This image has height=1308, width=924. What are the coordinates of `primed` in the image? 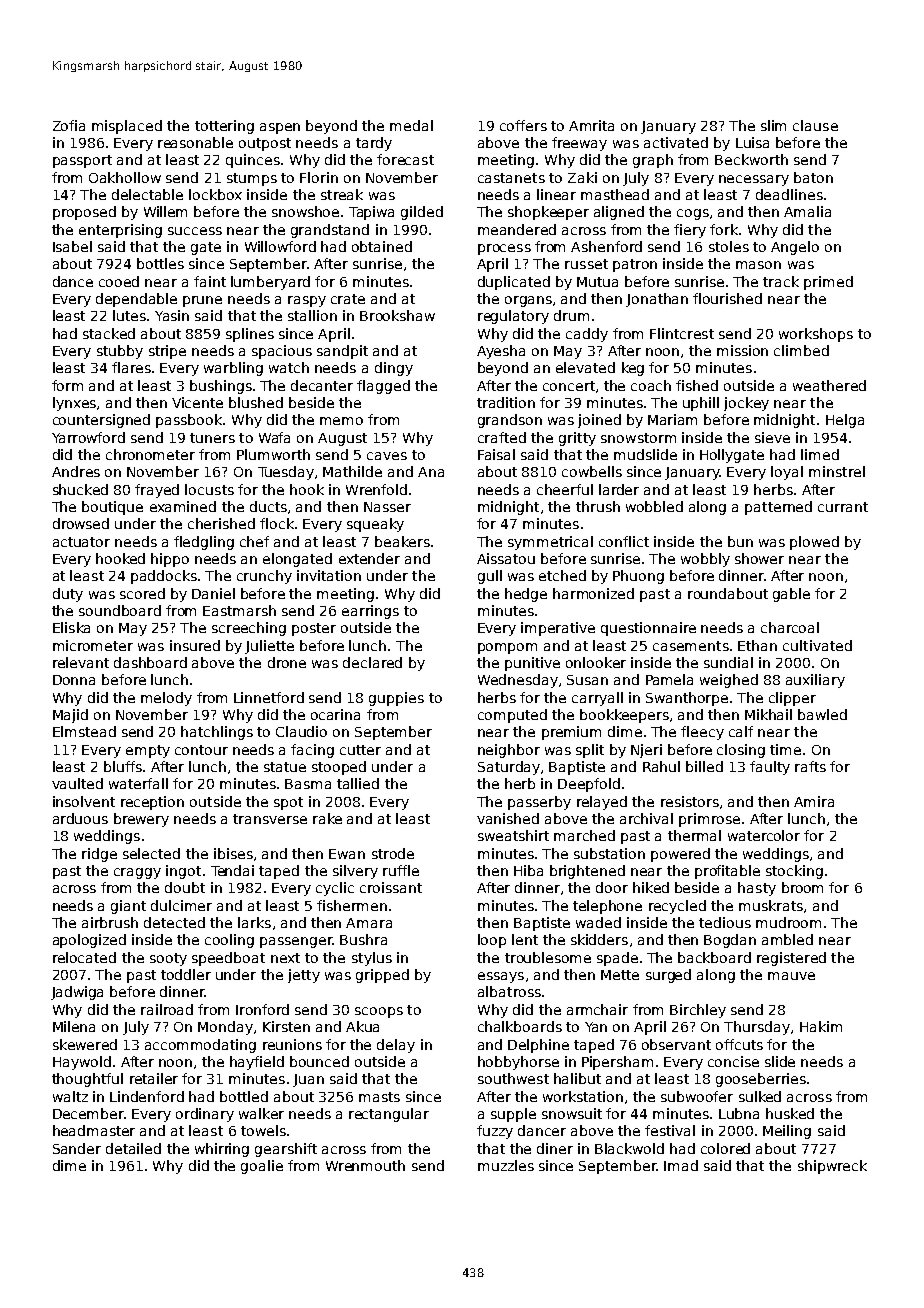 It's located at (828, 283).
